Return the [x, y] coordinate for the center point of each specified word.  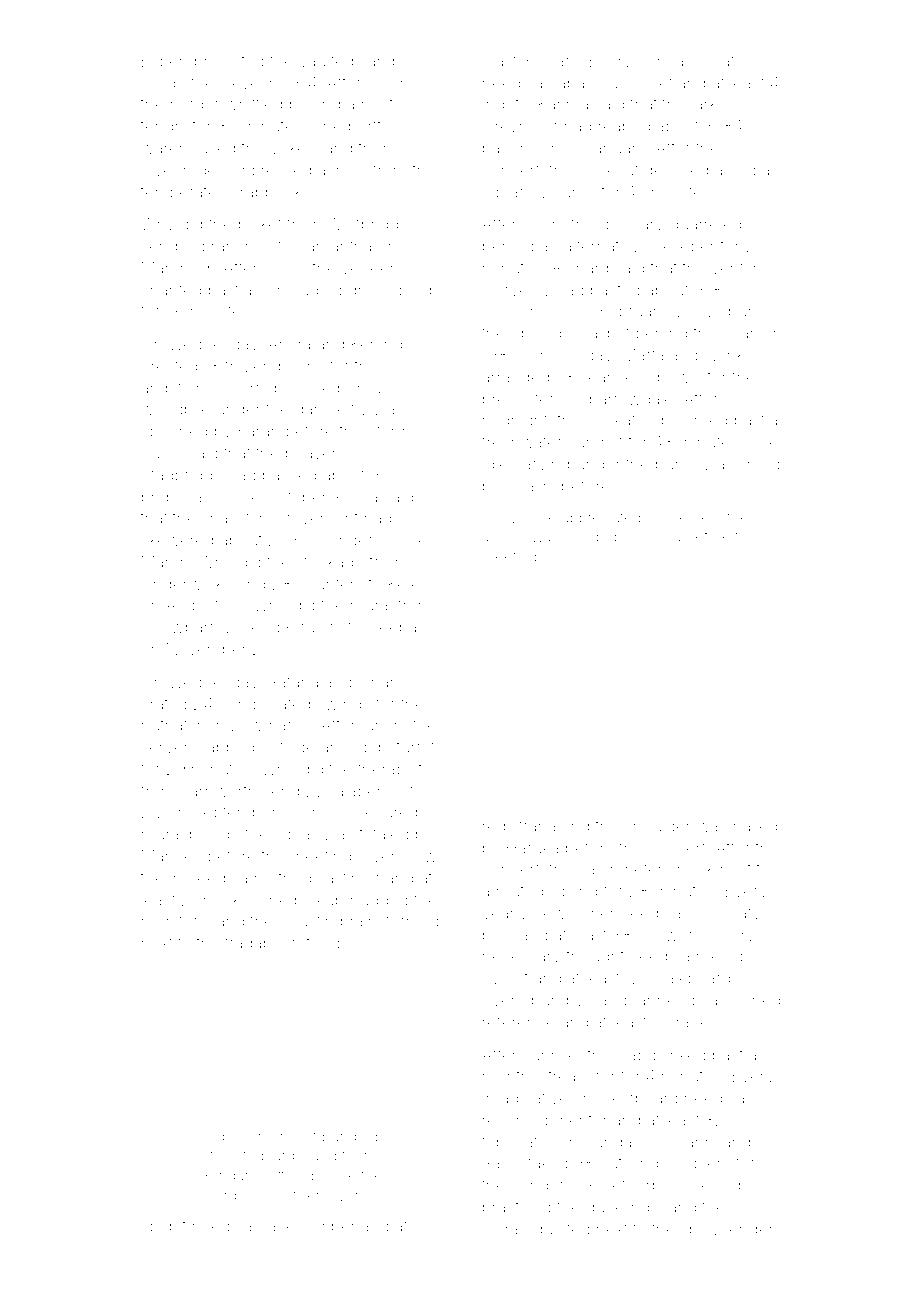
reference [519, 1021]
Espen [164, 62]
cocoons [515, 312]
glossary [632, 226]
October [296, 496]
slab [631, 1055]
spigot [163, 1229]
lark [704, 104]
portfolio [378, 127]
